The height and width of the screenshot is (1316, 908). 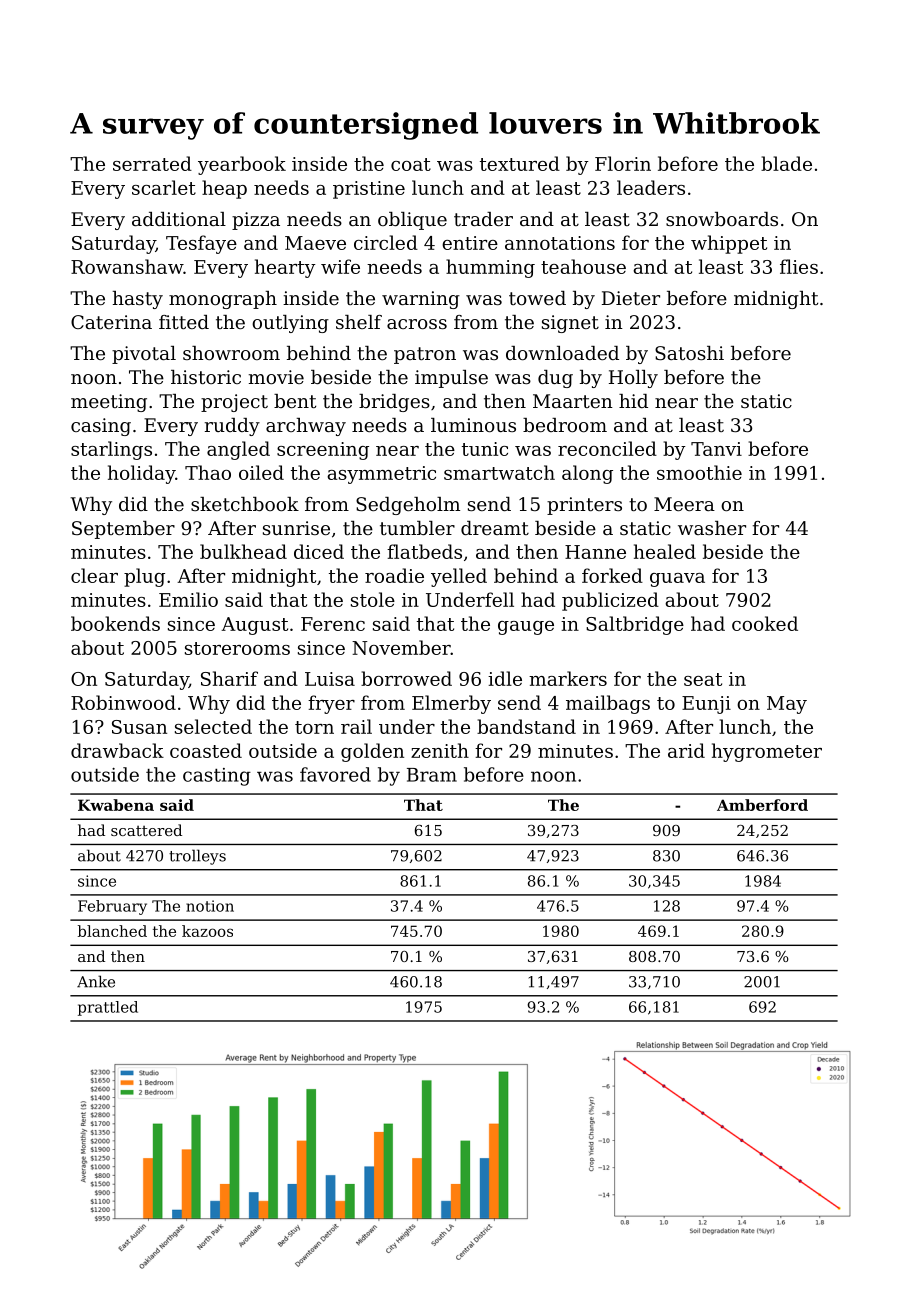 I want to click on mailbags, so click(x=608, y=704).
